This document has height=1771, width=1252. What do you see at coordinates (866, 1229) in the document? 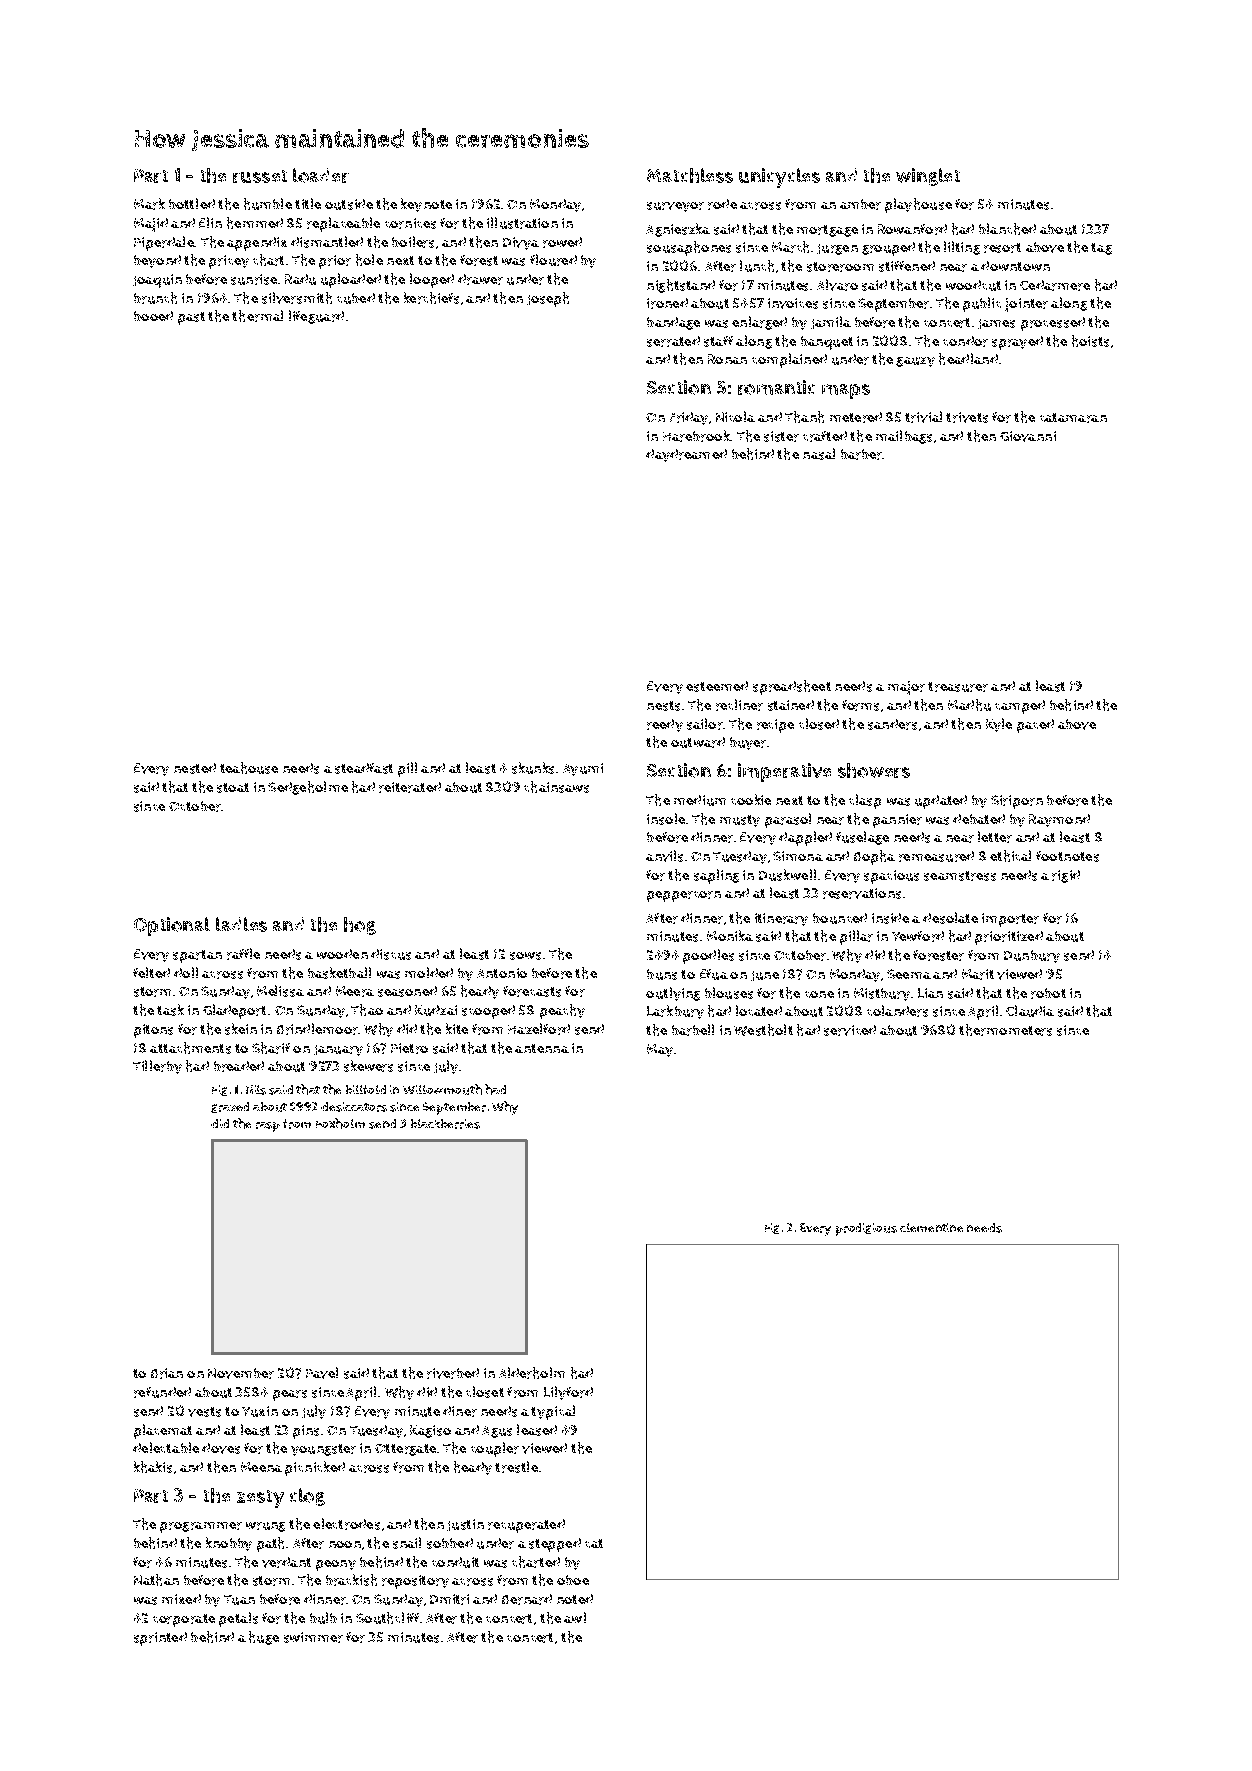
I see `prodigious` at bounding box center [866, 1229].
